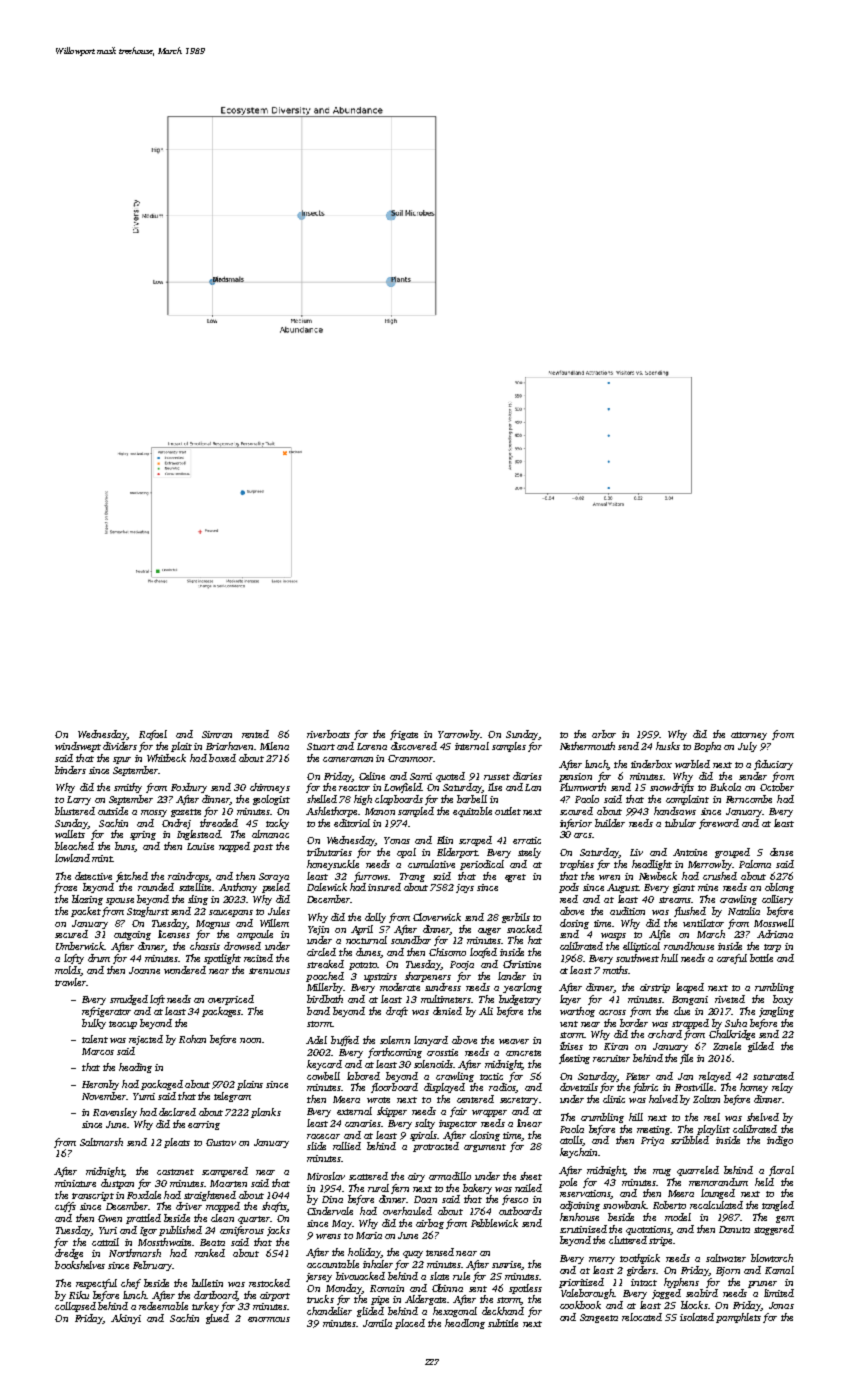  Describe the element at coordinates (459, 735) in the screenshot. I see `Yarrowby` at that location.
